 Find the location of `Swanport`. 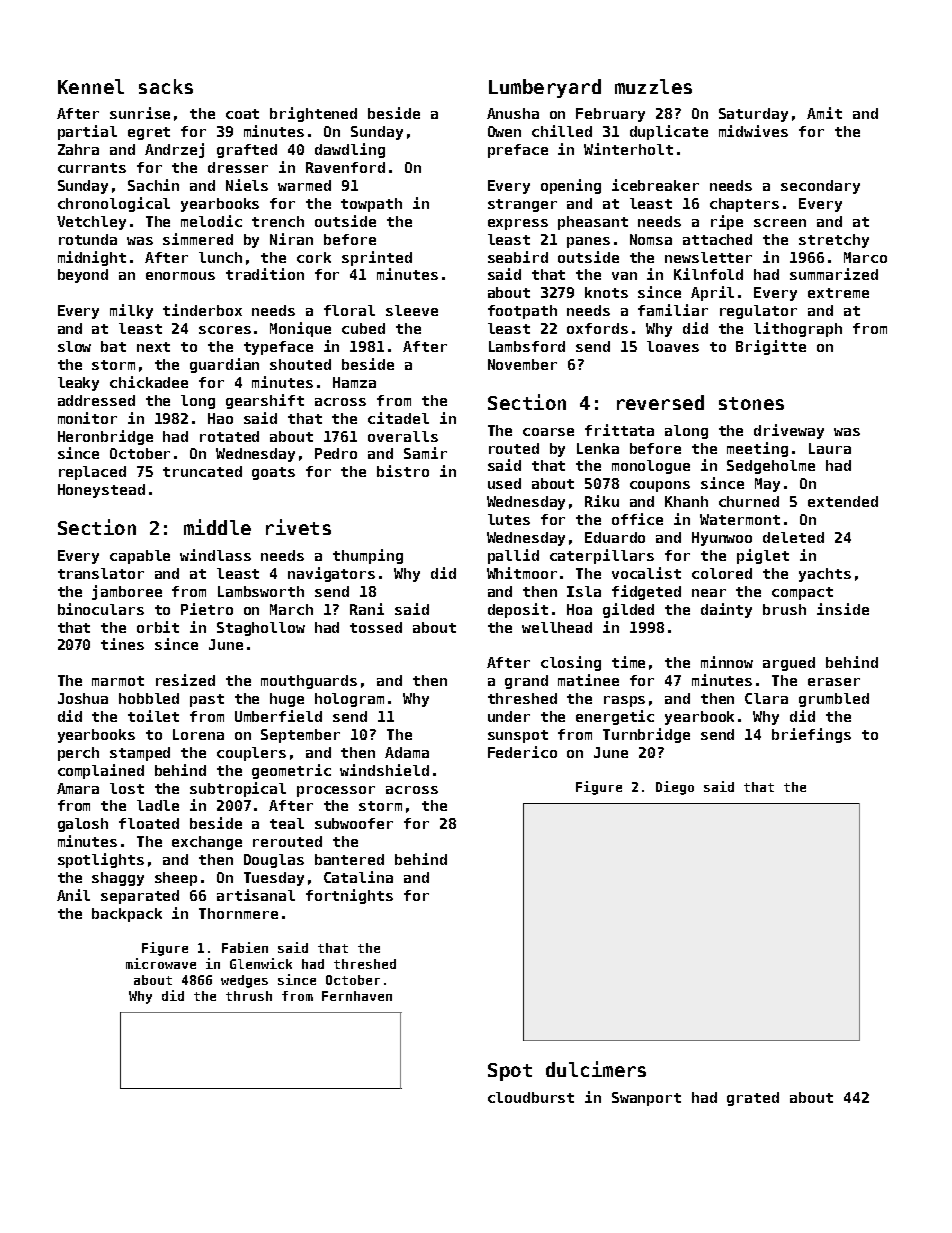

Swanport is located at coordinates (646, 1099).
